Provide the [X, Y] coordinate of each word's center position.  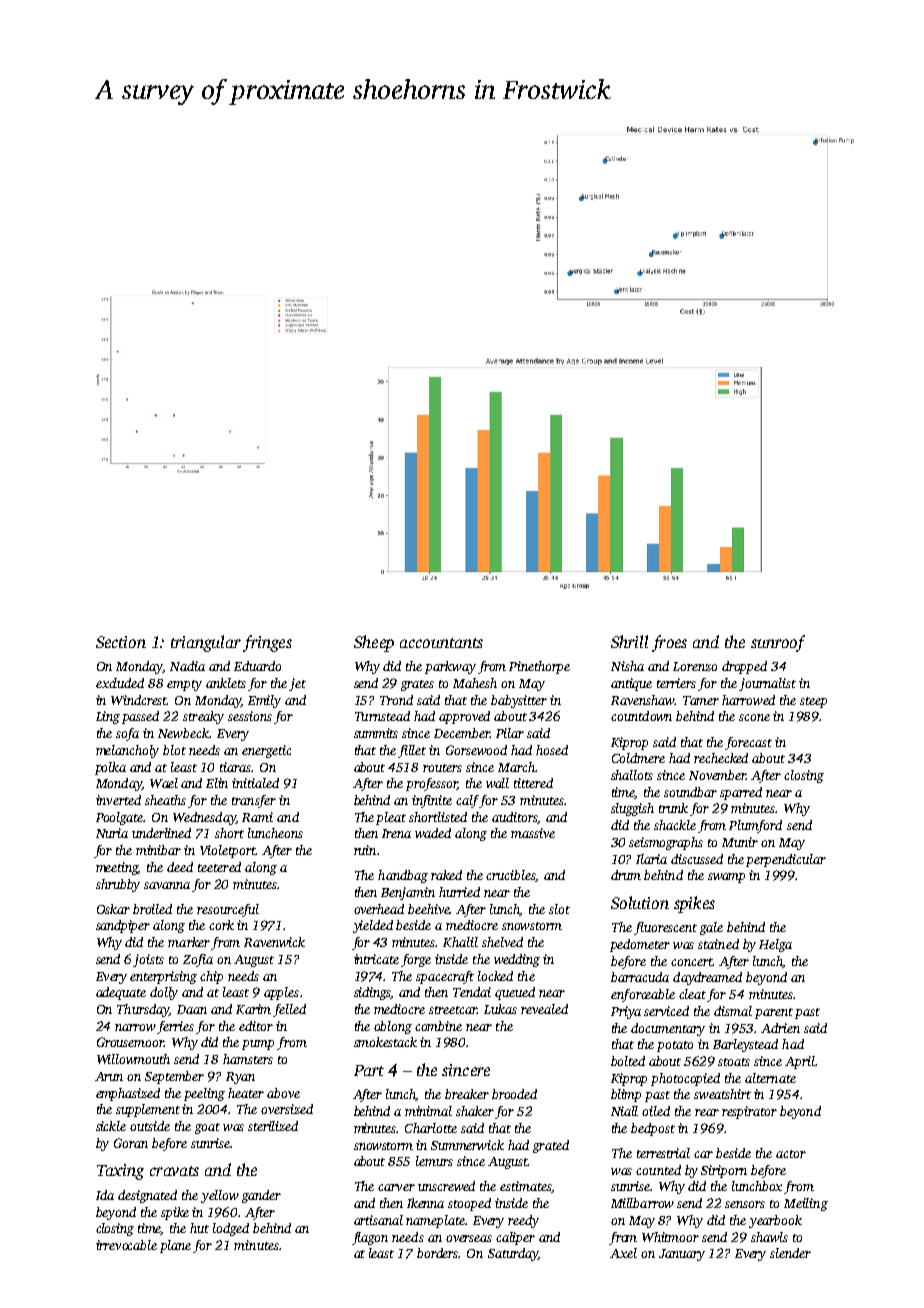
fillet [412, 751]
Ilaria [651, 859]
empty [184, 685]
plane [175, 1246]
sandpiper [123, 926]
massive [533, 833]
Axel [623, 1253]
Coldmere [638, 758]
